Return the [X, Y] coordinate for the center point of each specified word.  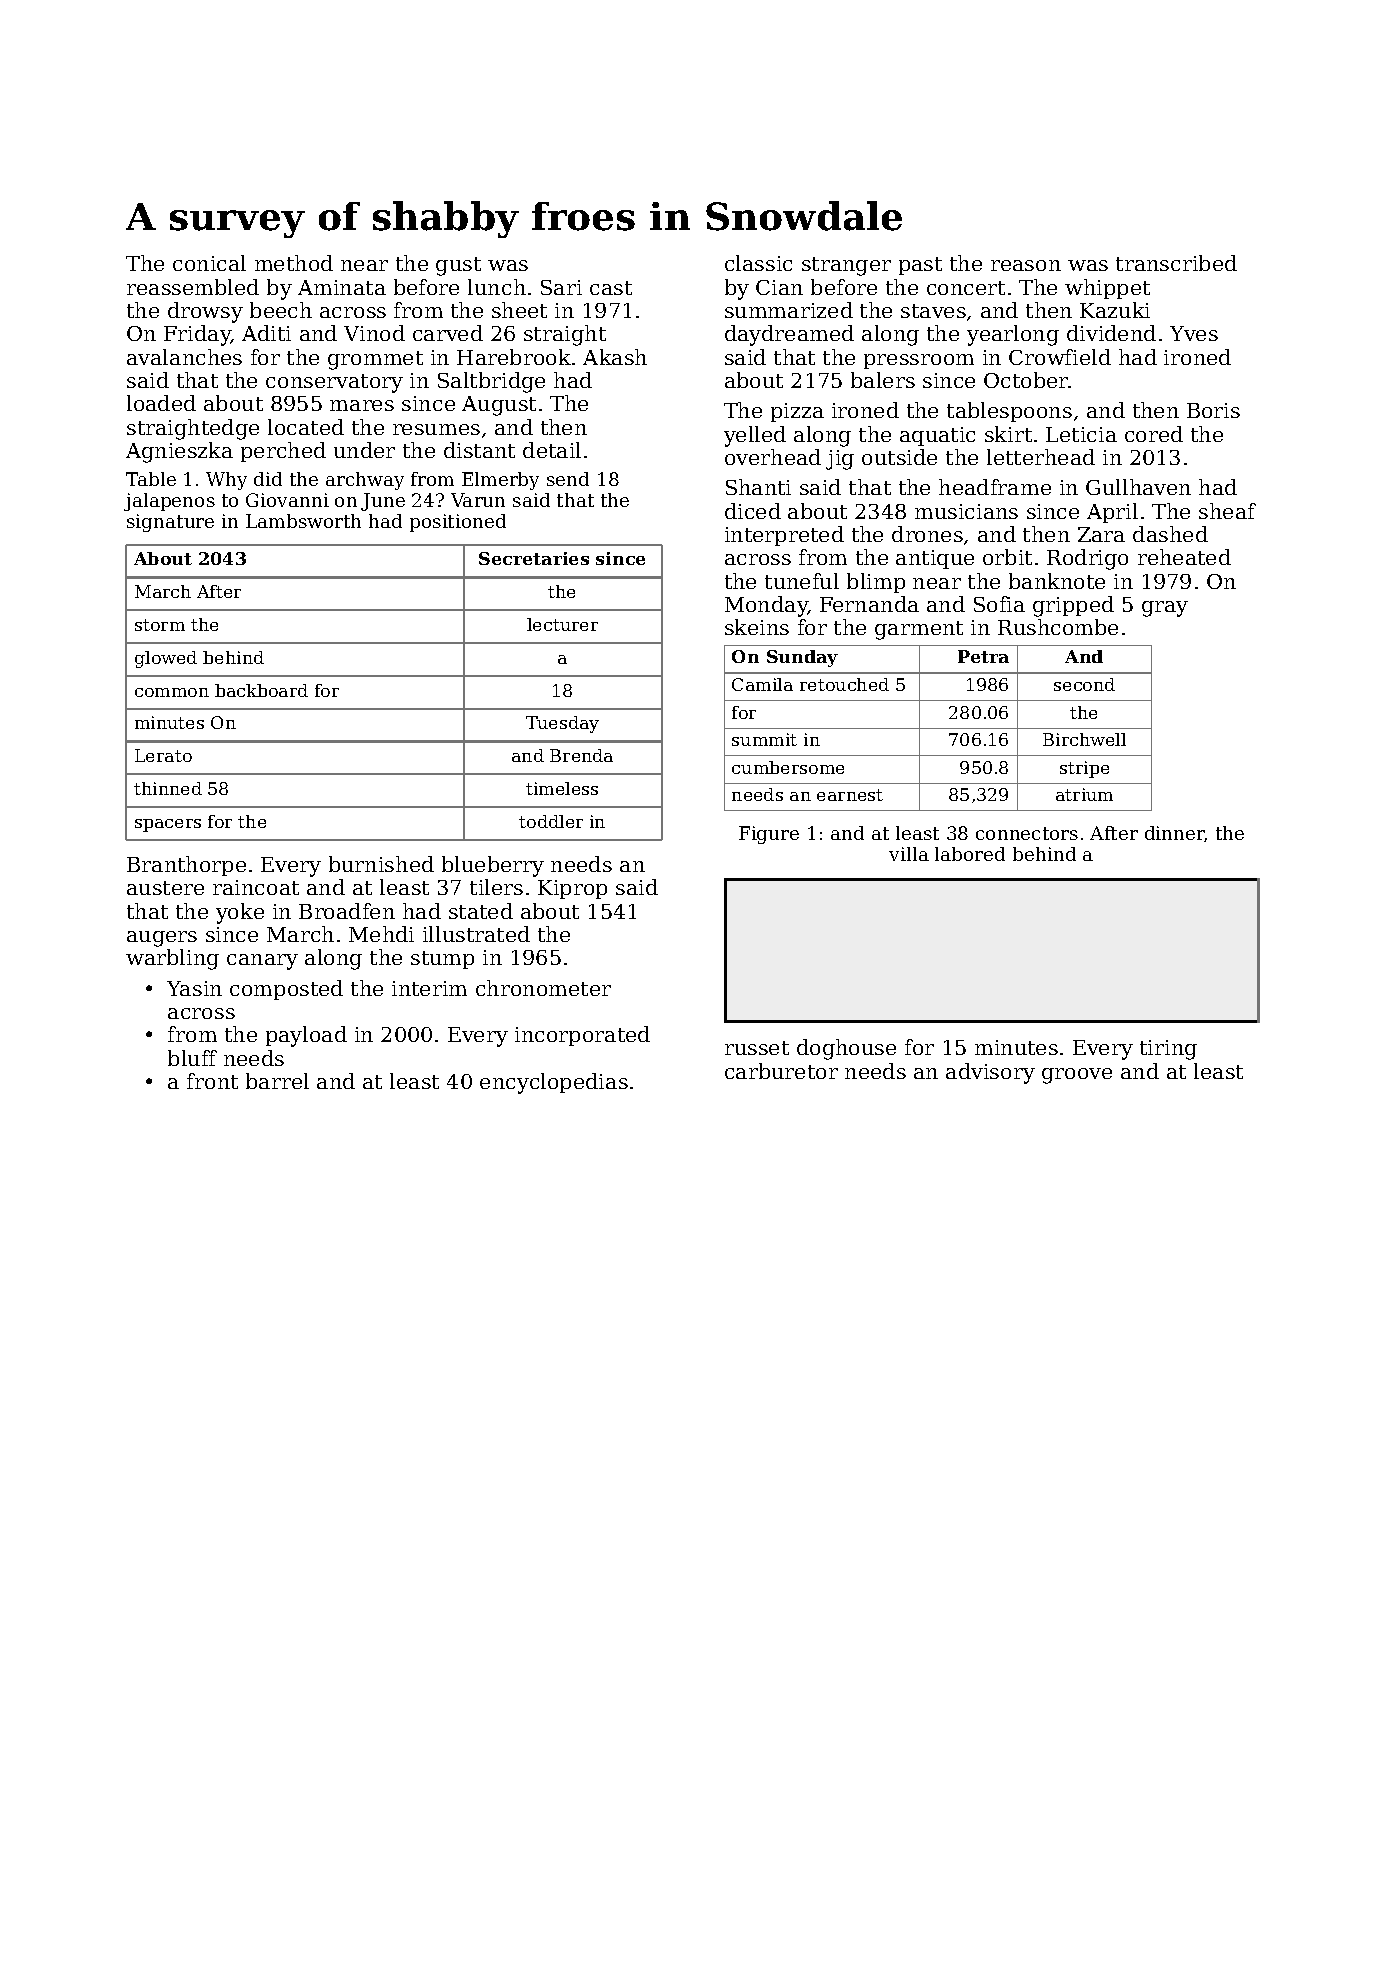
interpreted [784, 536]
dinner [1175, 834]
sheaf [1227, 511]
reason [1026, 265]
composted [286, 990]
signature [170, 523]
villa [909, 854]
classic [758, 263]
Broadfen [347, 911]
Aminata [342, 287]
